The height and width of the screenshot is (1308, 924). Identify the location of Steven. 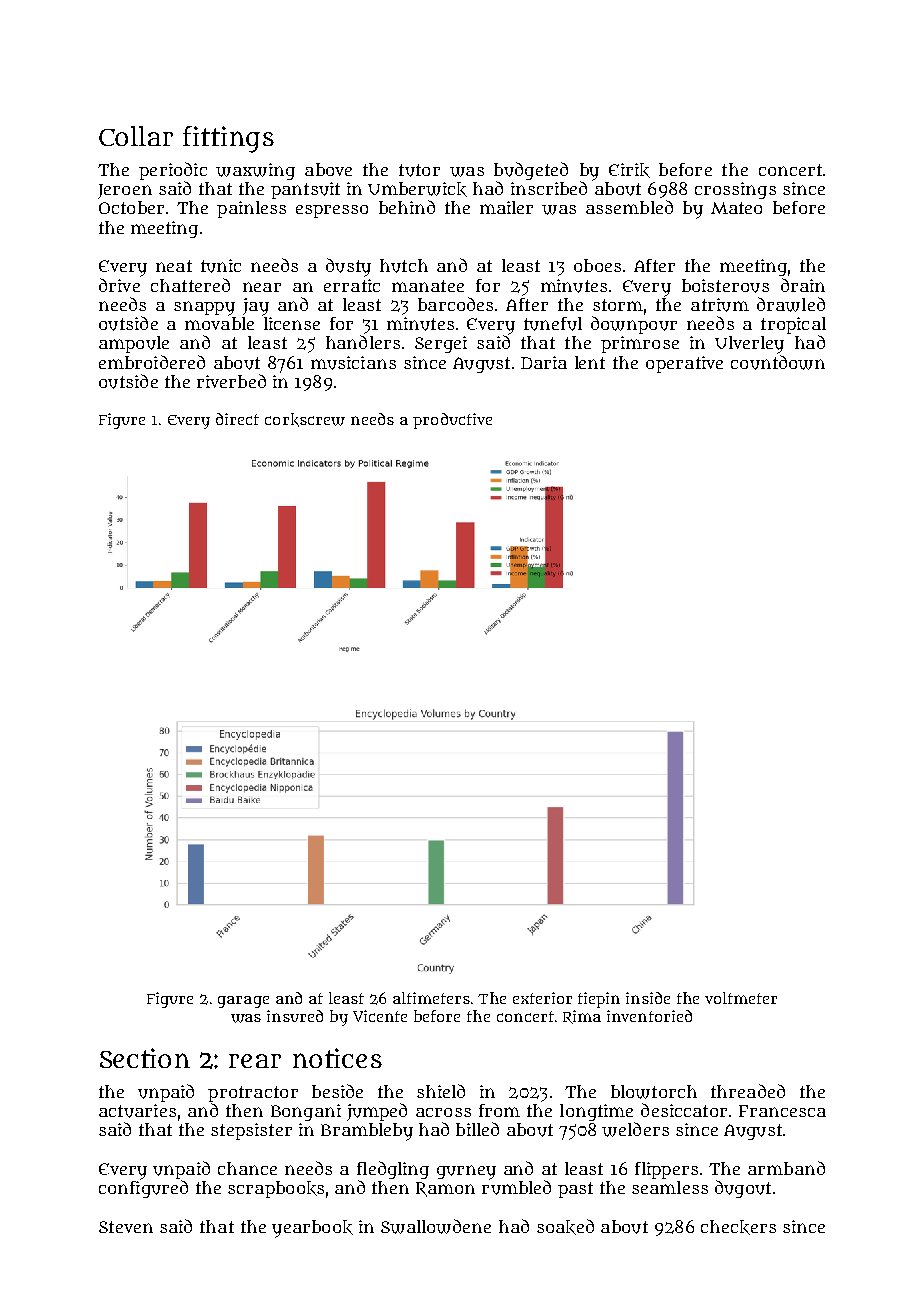
(126, 1227).
